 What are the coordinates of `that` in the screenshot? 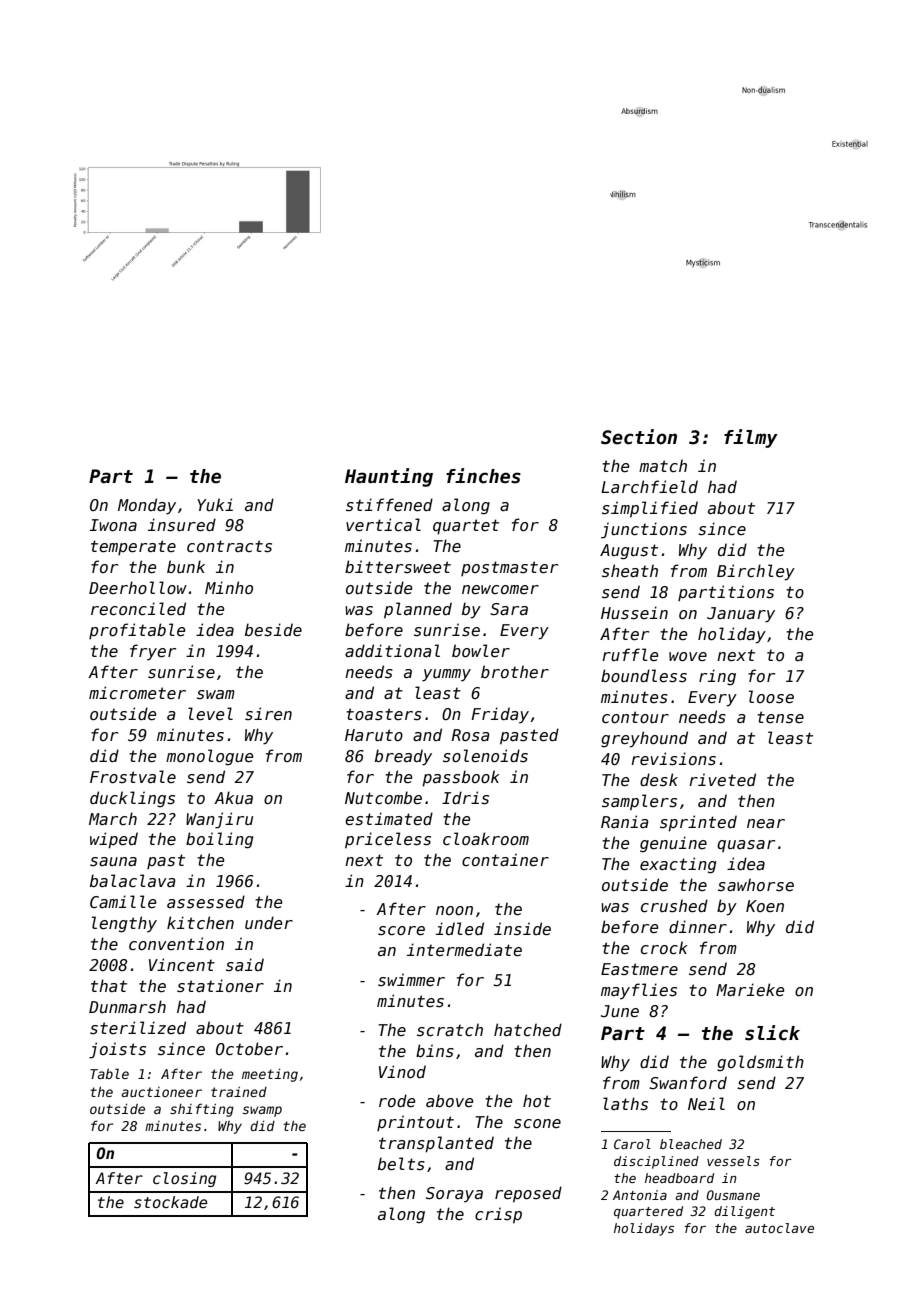 It's located at (109, 985).
